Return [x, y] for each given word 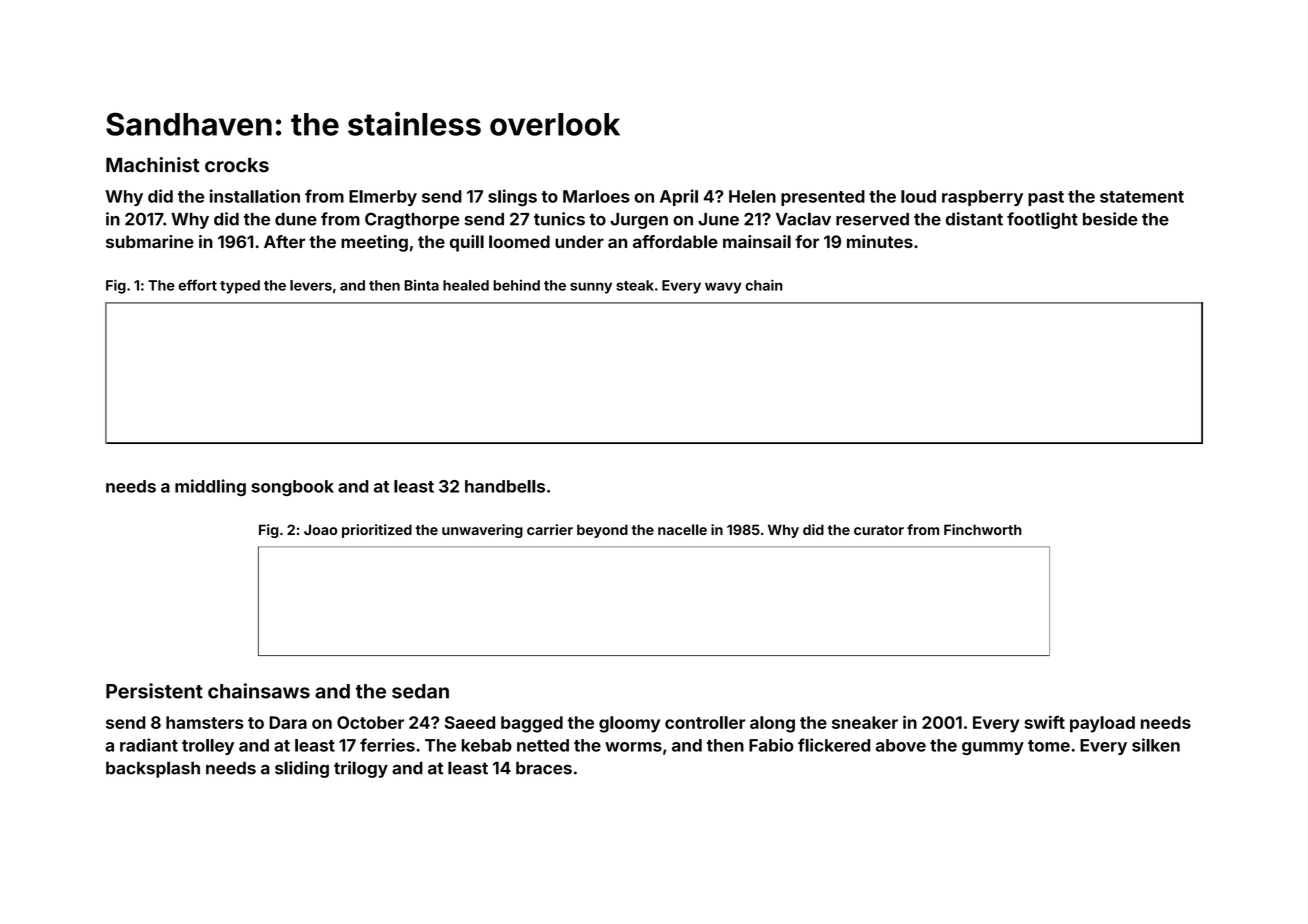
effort [197, 285]
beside [1110, 219]
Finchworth [983, 529]
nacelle [682, 529]
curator [879, 530]
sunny [591, 288]
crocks [237, 165]
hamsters [205, 722]
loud [918, 196]
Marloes [596, 196]
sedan [420, 691]
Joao [320, 529]
